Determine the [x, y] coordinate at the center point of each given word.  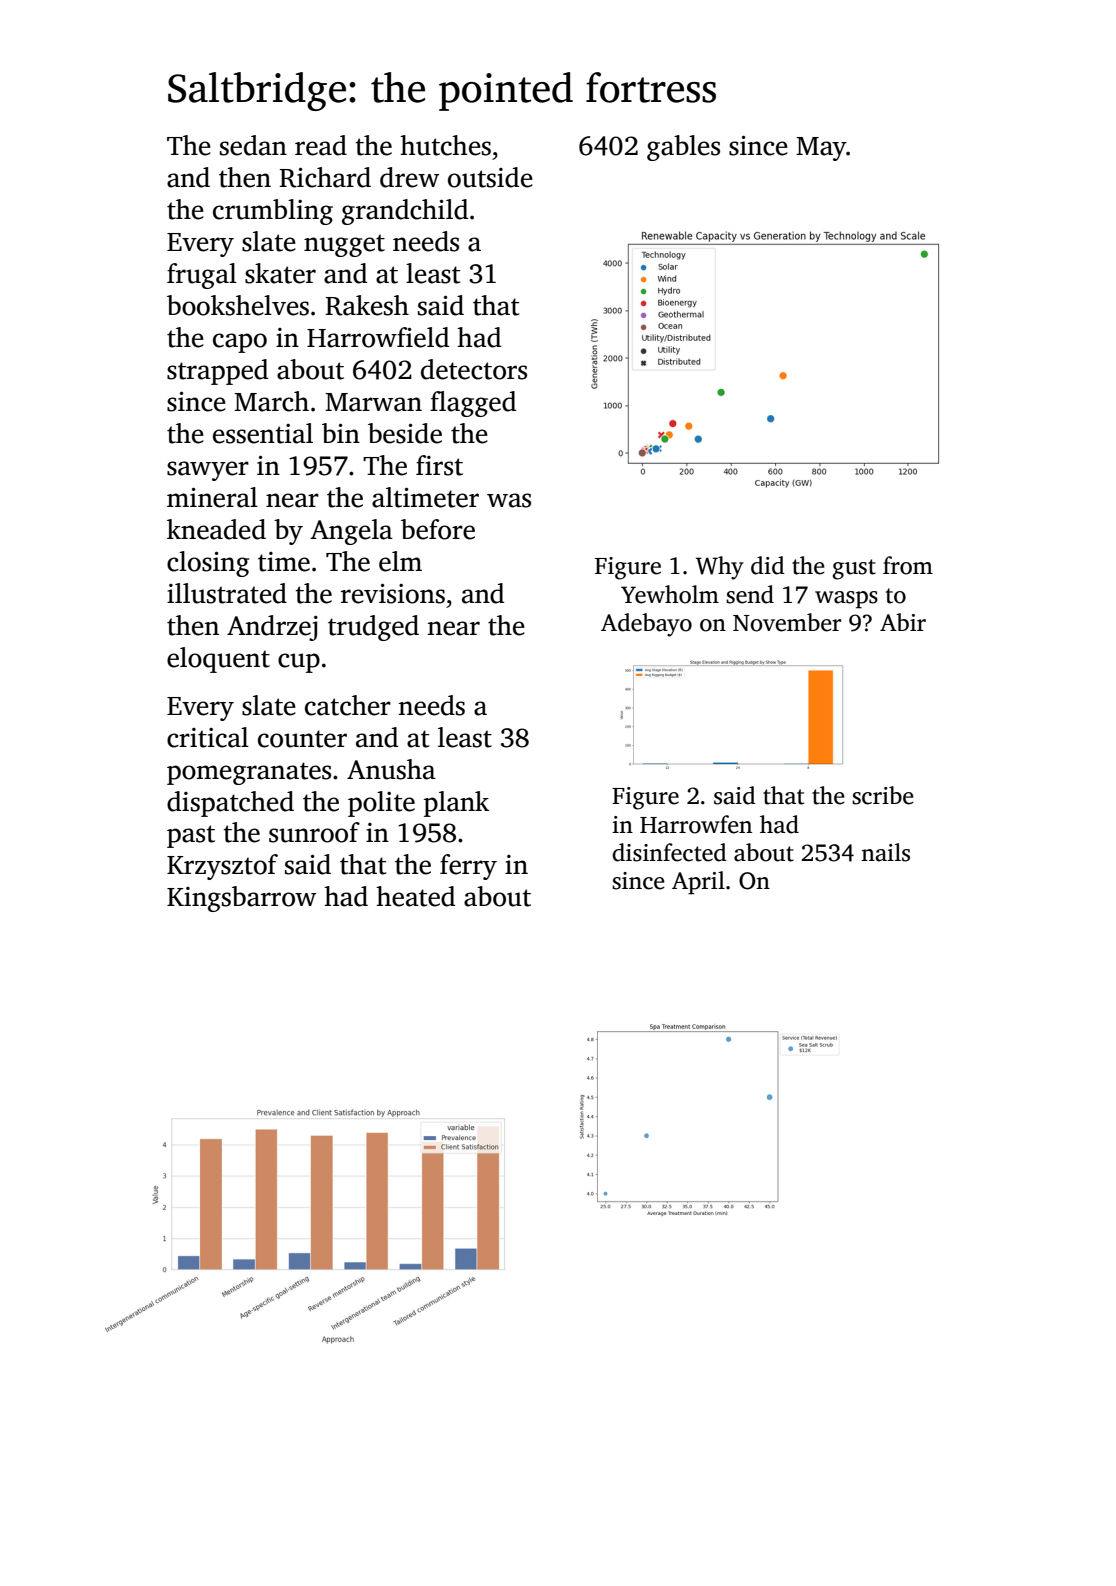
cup [299, 663]
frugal [202, 276]
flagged [473, 404]
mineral [212, 497]
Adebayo [646, 625]
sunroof [314, 832]
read [321, 145]
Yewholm [670, 594]
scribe [883, 795]
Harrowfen [696, 824]
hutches [445, 145]
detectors [474, 369]
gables [683, 148]
